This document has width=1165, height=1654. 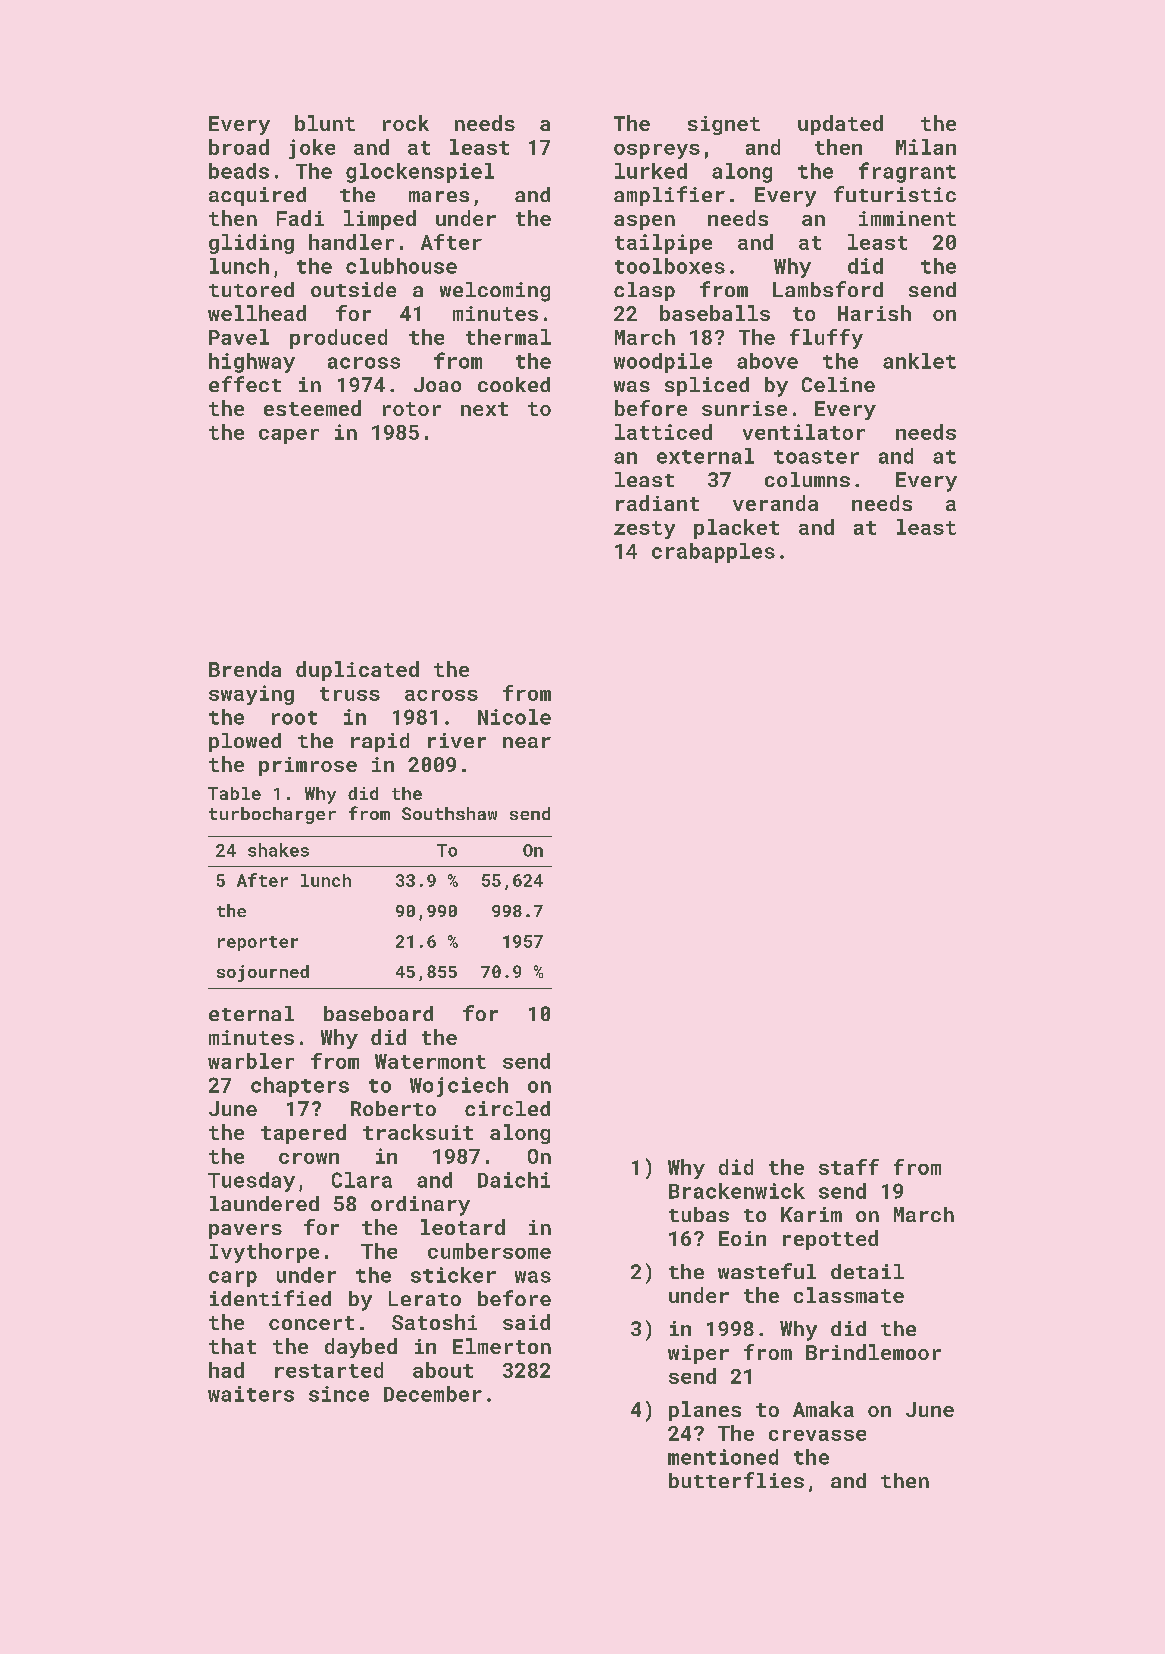 I want to click on Celine, so click(x=838, y=384).
